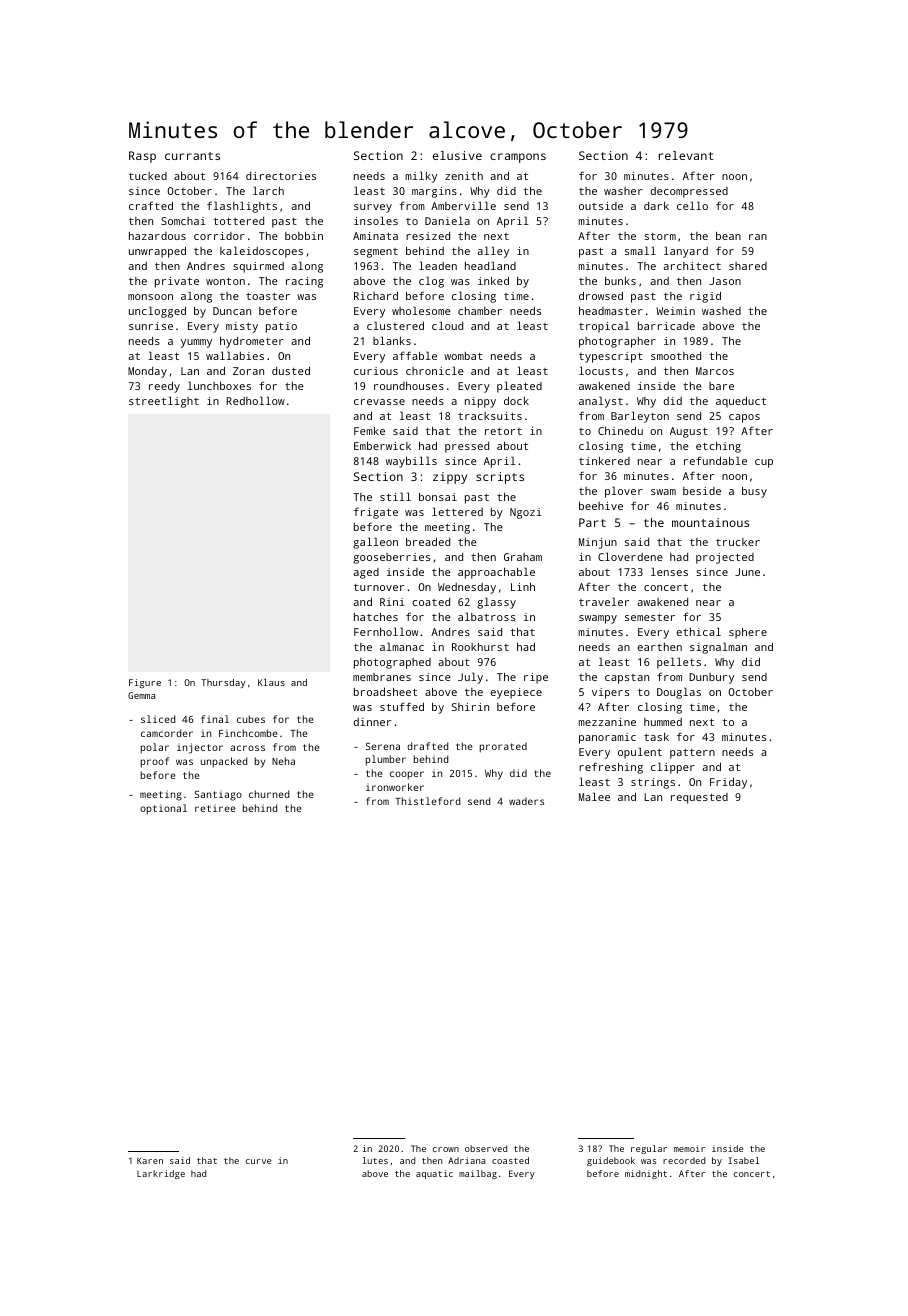 The image size is (908, 1316). What do you see at coordinates (376, 296) in the screenshot?
I see `Richard` at bounding box center [376, 296].
